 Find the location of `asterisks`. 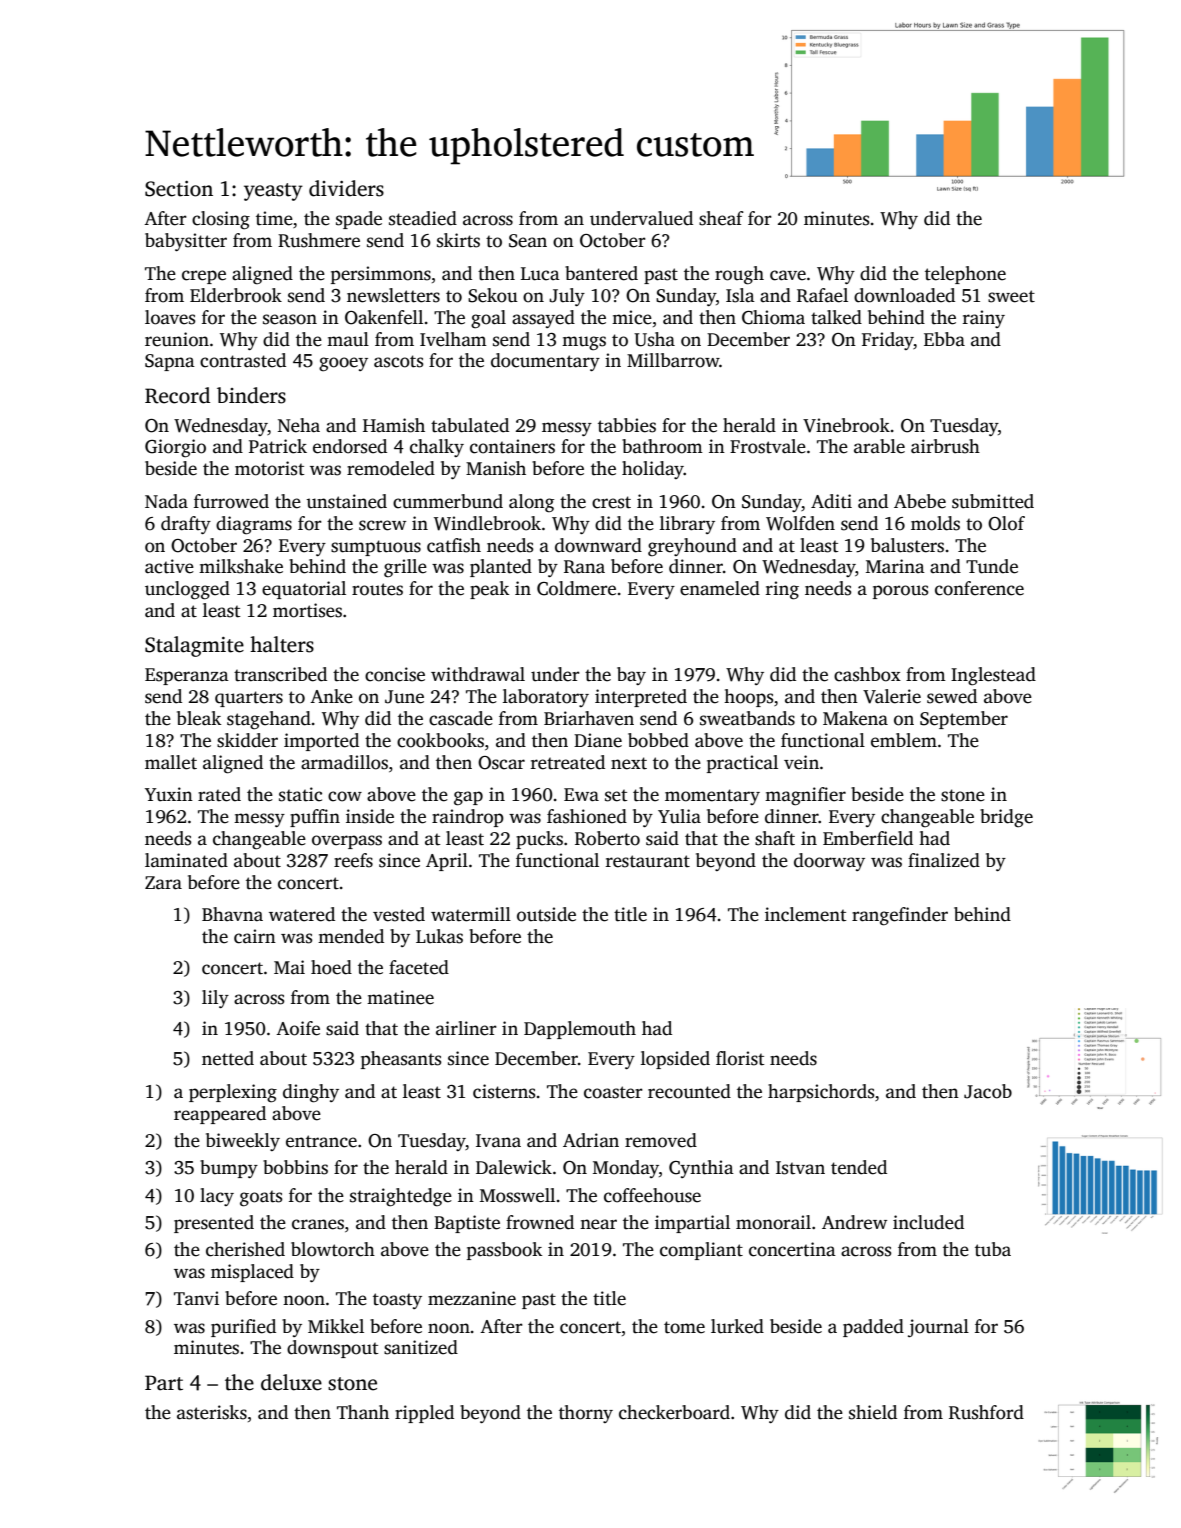

asterisks is located at coordinates (212, 1412).
